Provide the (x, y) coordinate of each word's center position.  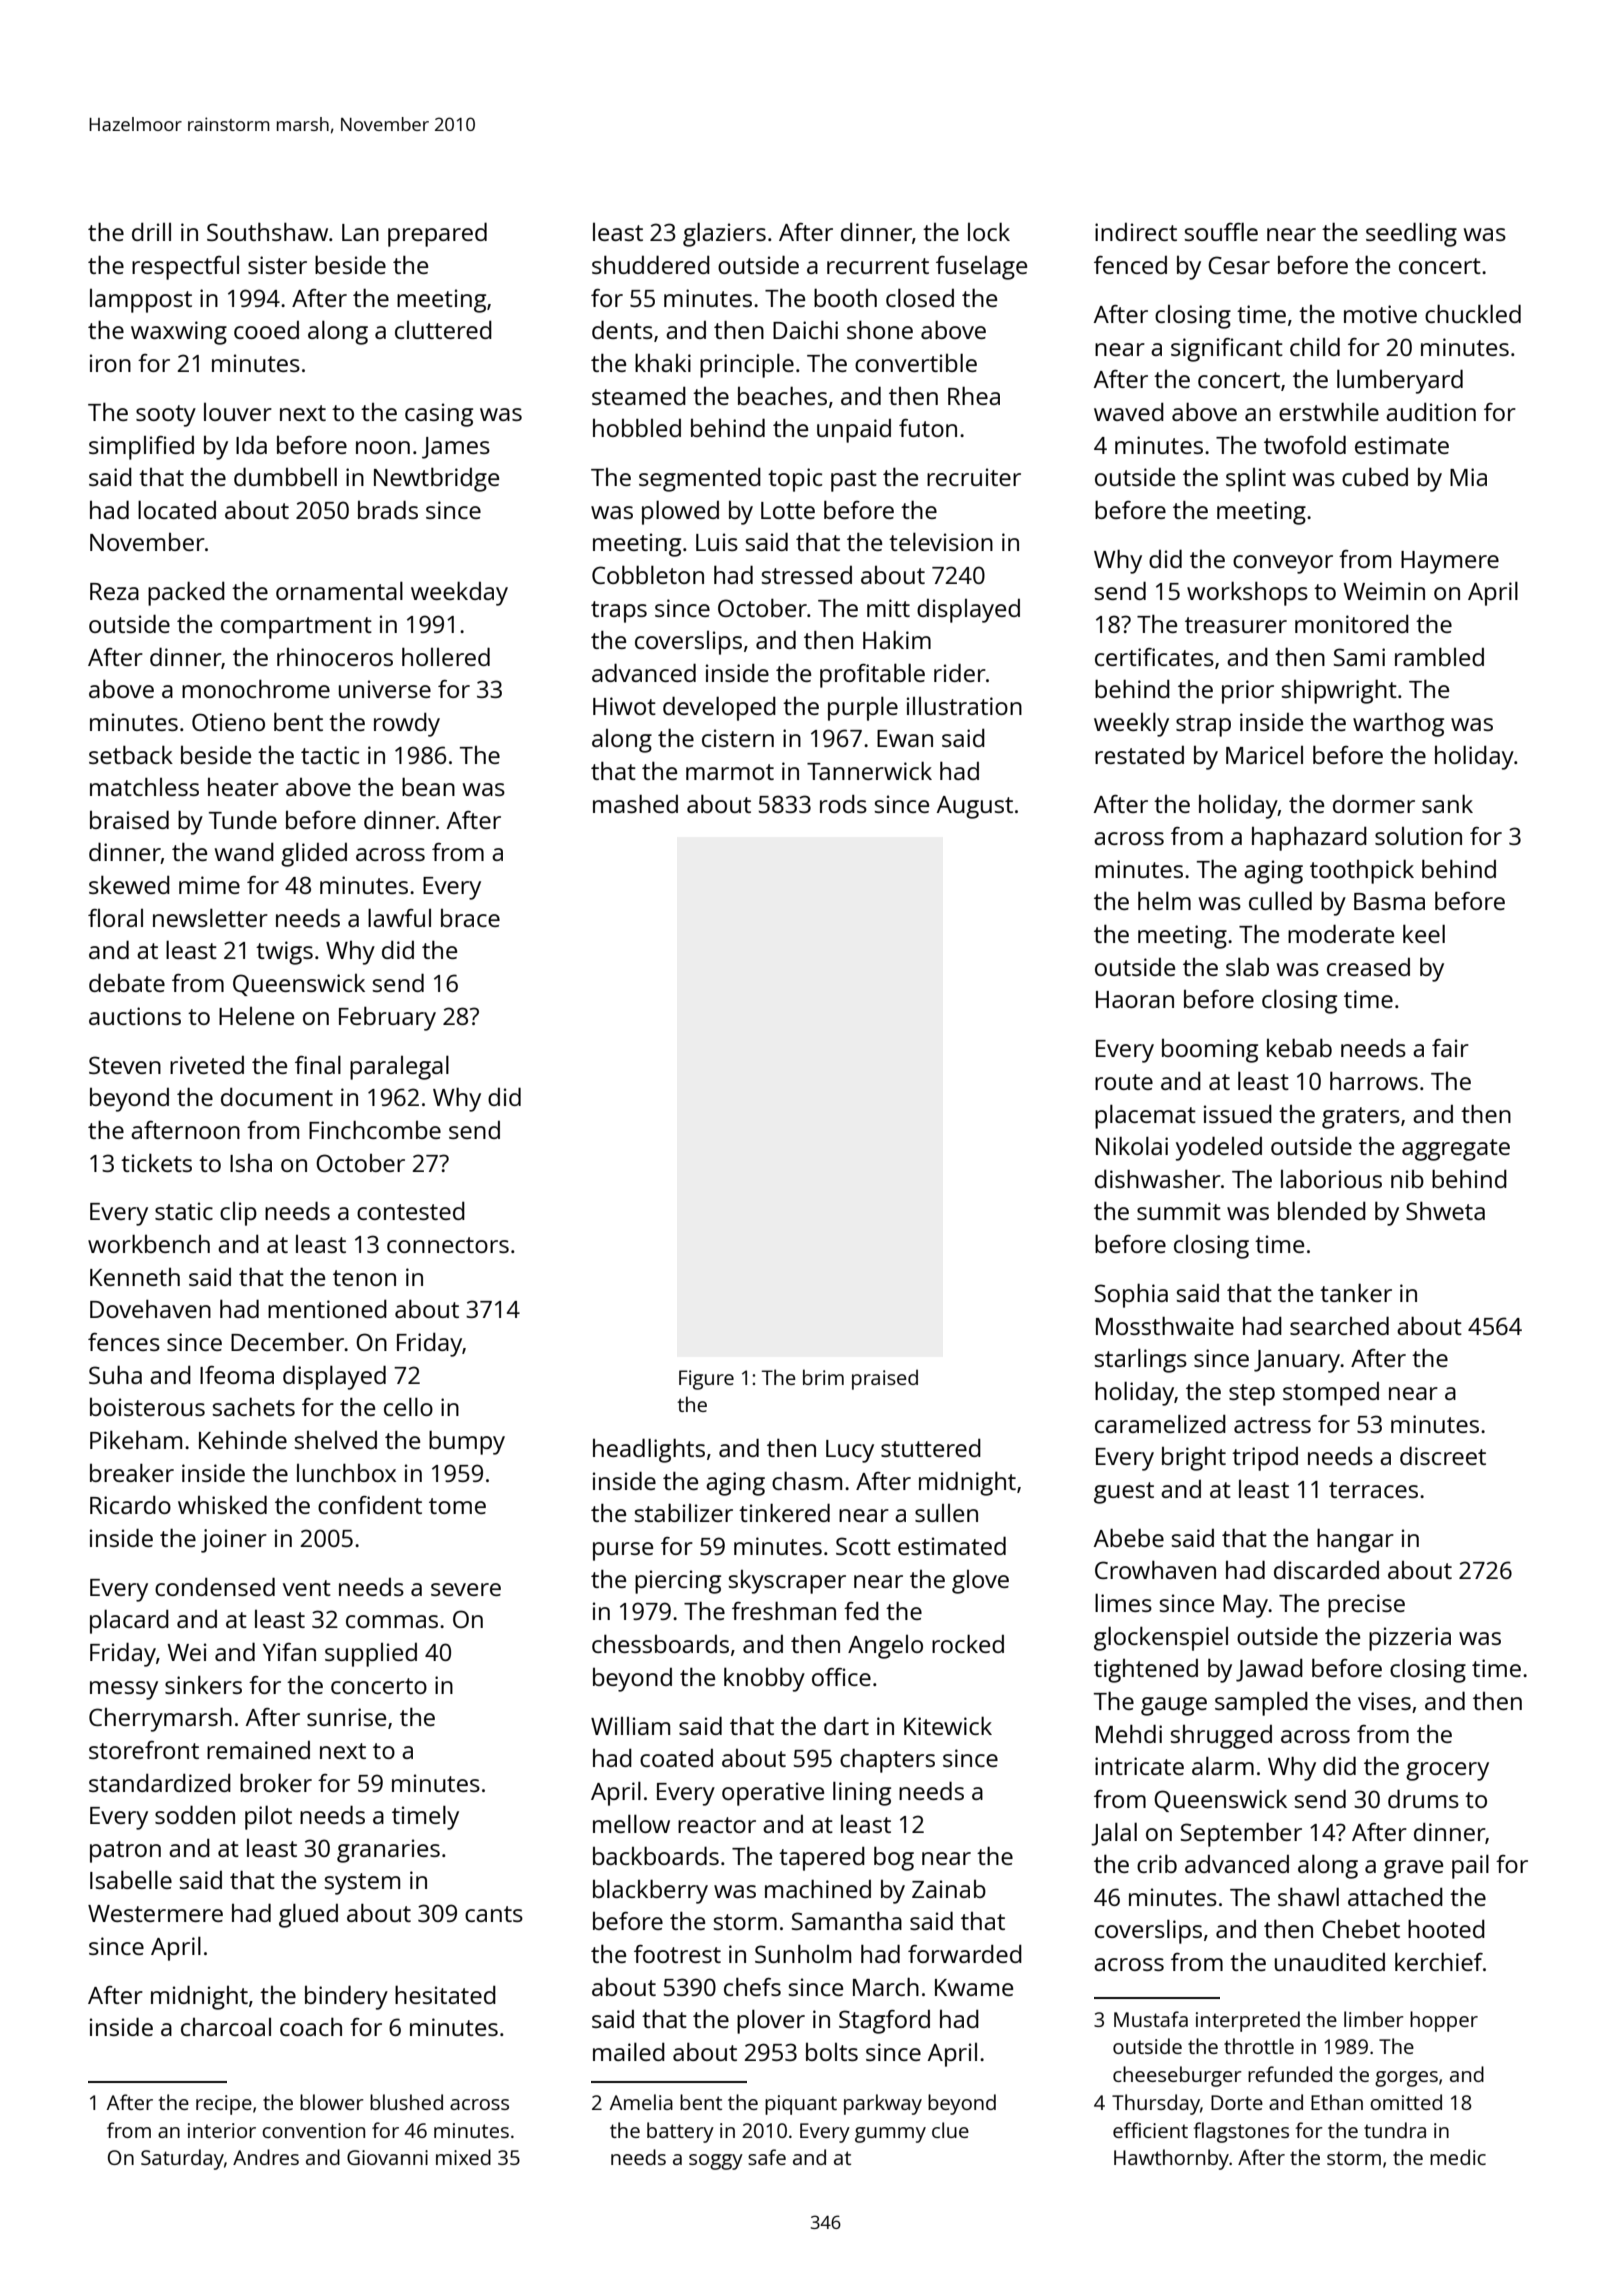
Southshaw (267, 231)
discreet (1443, 1455)
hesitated (445, 1994)
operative (773, 1794)
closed (920, 297)
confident (370, 1504)
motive (1380, 314)
